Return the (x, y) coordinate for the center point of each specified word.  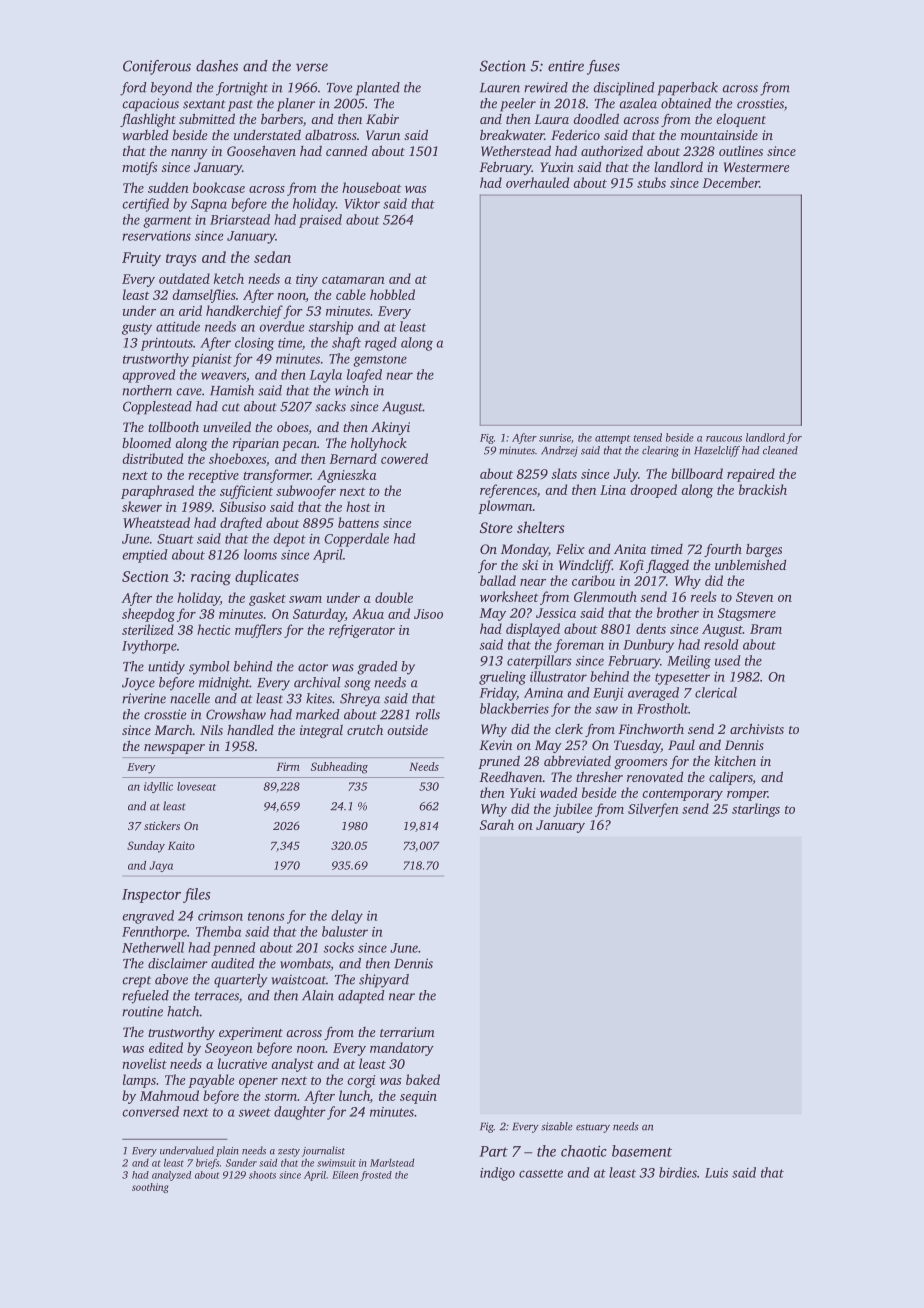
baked (423, 1079)
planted (378, 89)
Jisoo (428, 614)
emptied (145, 556)
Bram (766, 629)
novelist (144, 1063)
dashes (217, 66)
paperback (687, 89)
